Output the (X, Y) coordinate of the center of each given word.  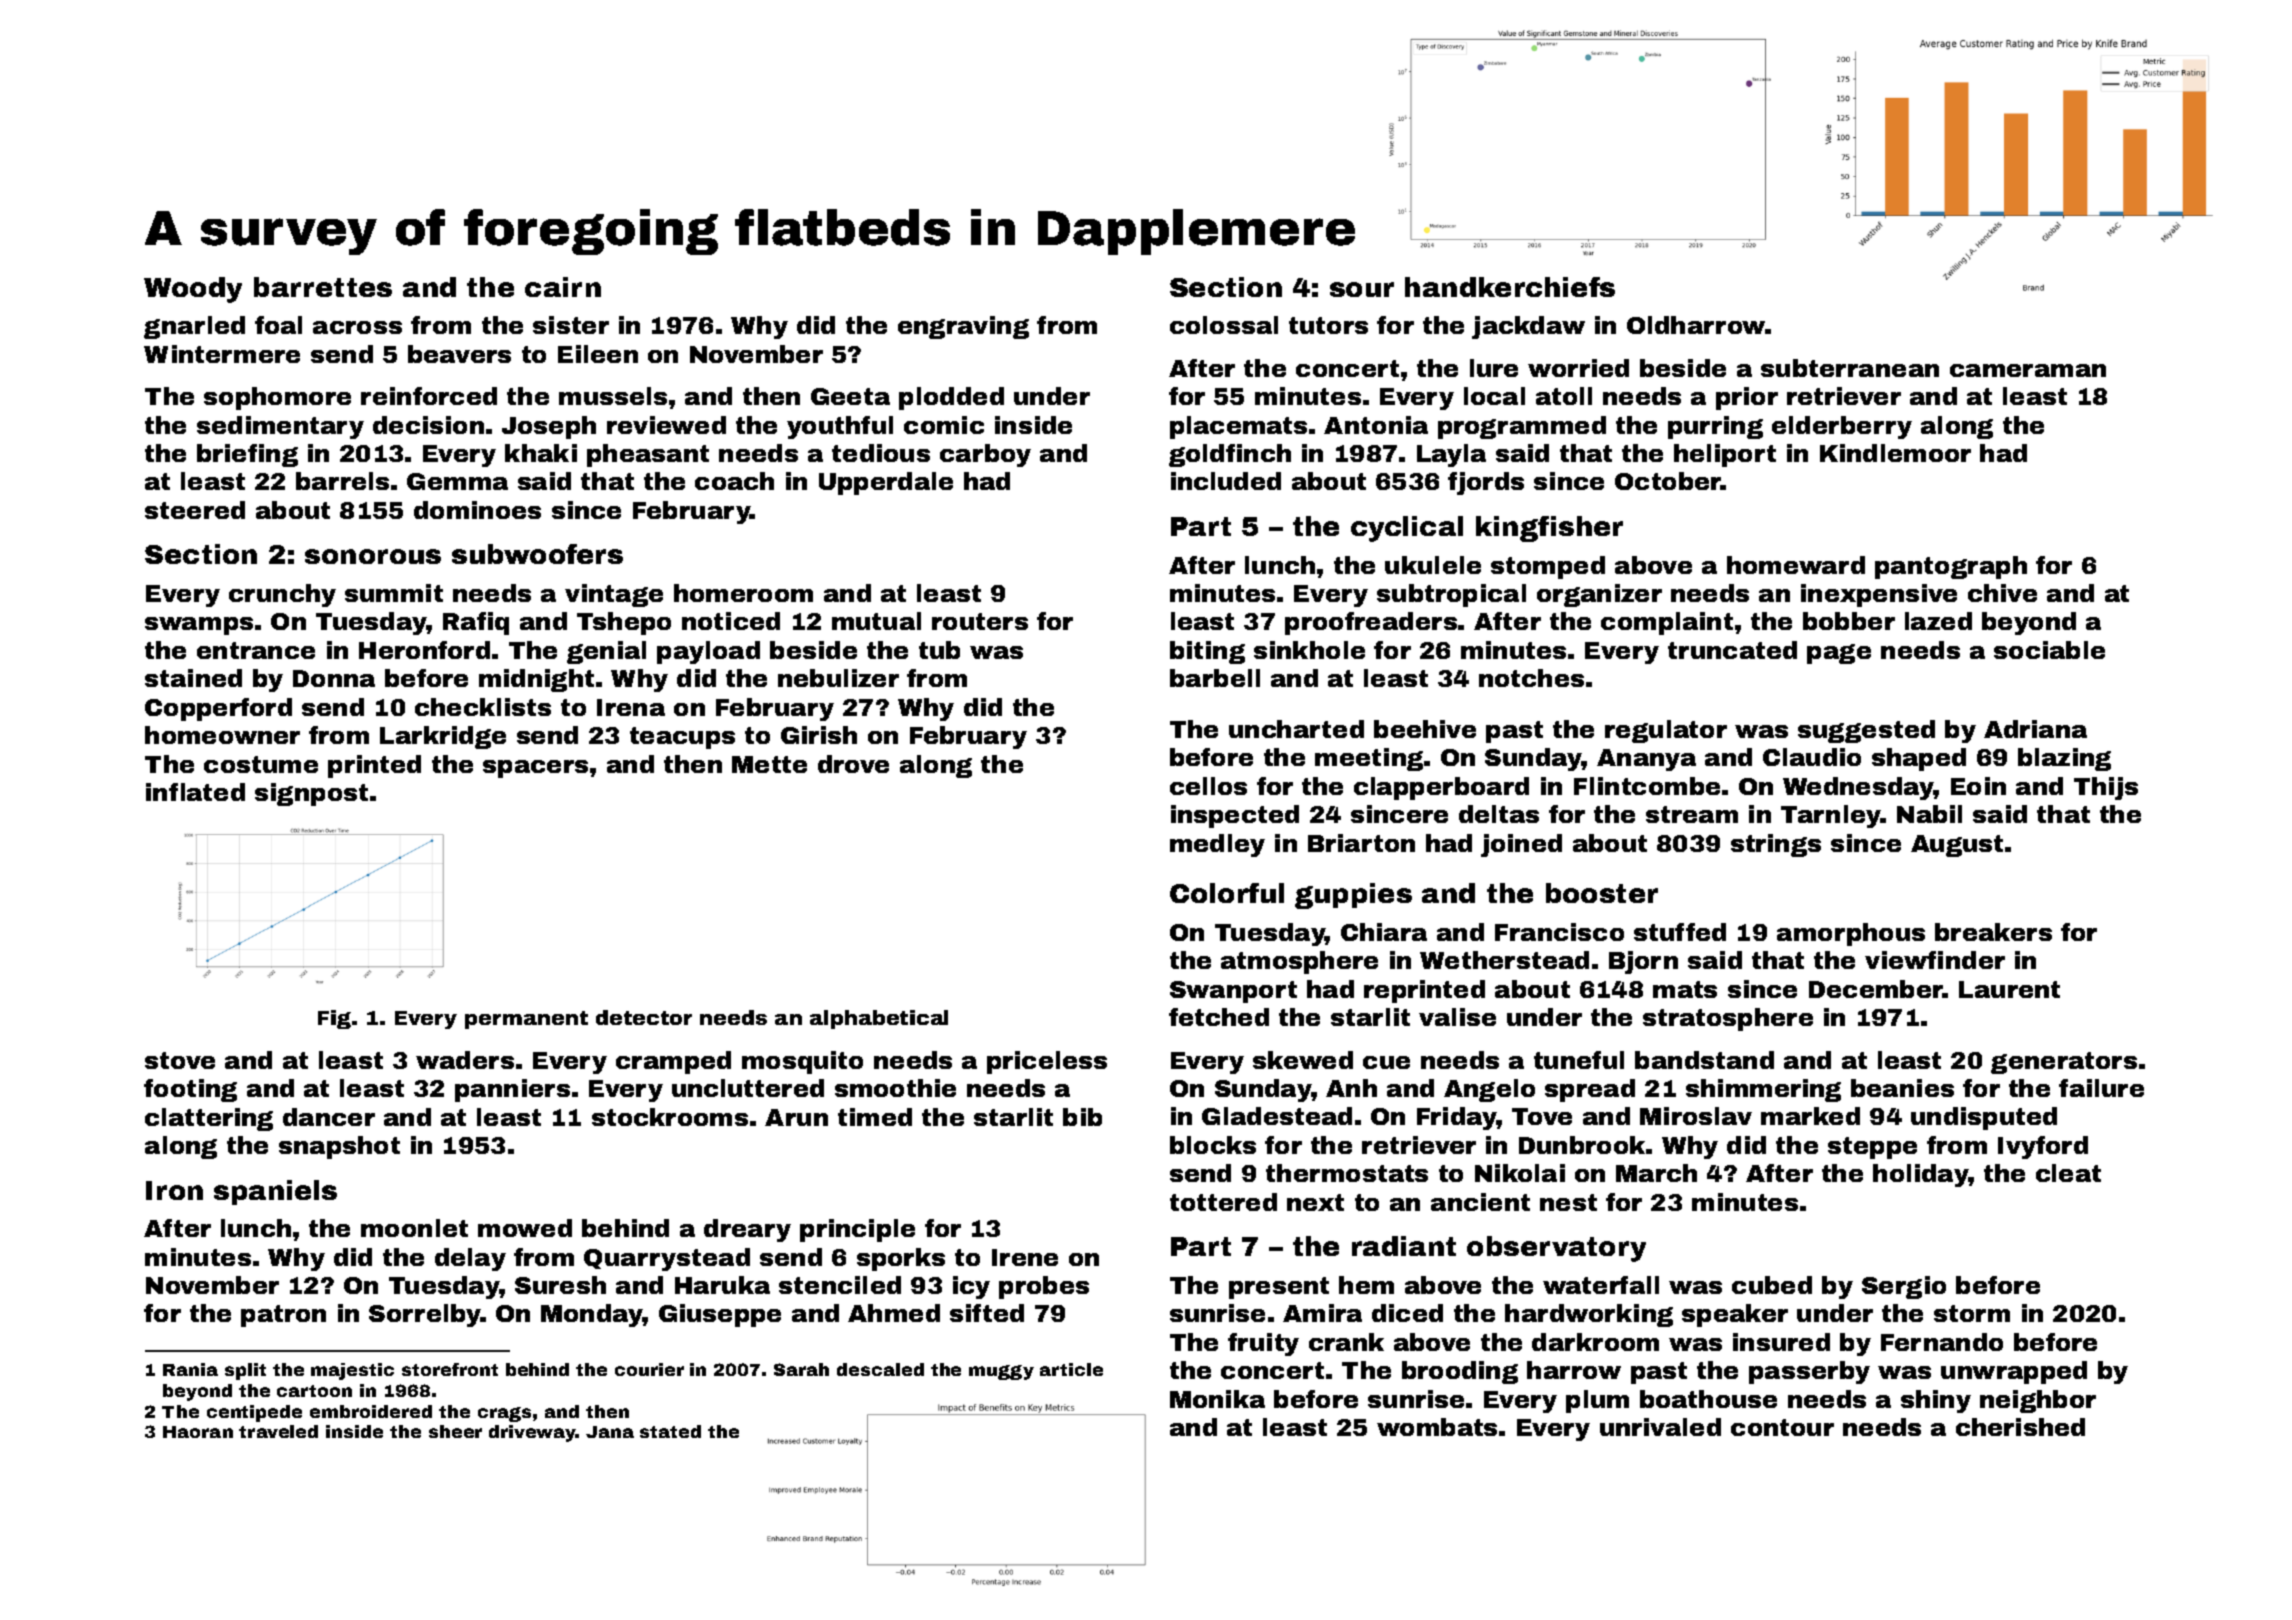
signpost (311, 794)
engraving (963, 327)
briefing (247, 455)
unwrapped (2014, 1372)
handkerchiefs (1510, 287)
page (1839, 654)
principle (857, 1230)
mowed (525, 1228)
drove (853, 764)
